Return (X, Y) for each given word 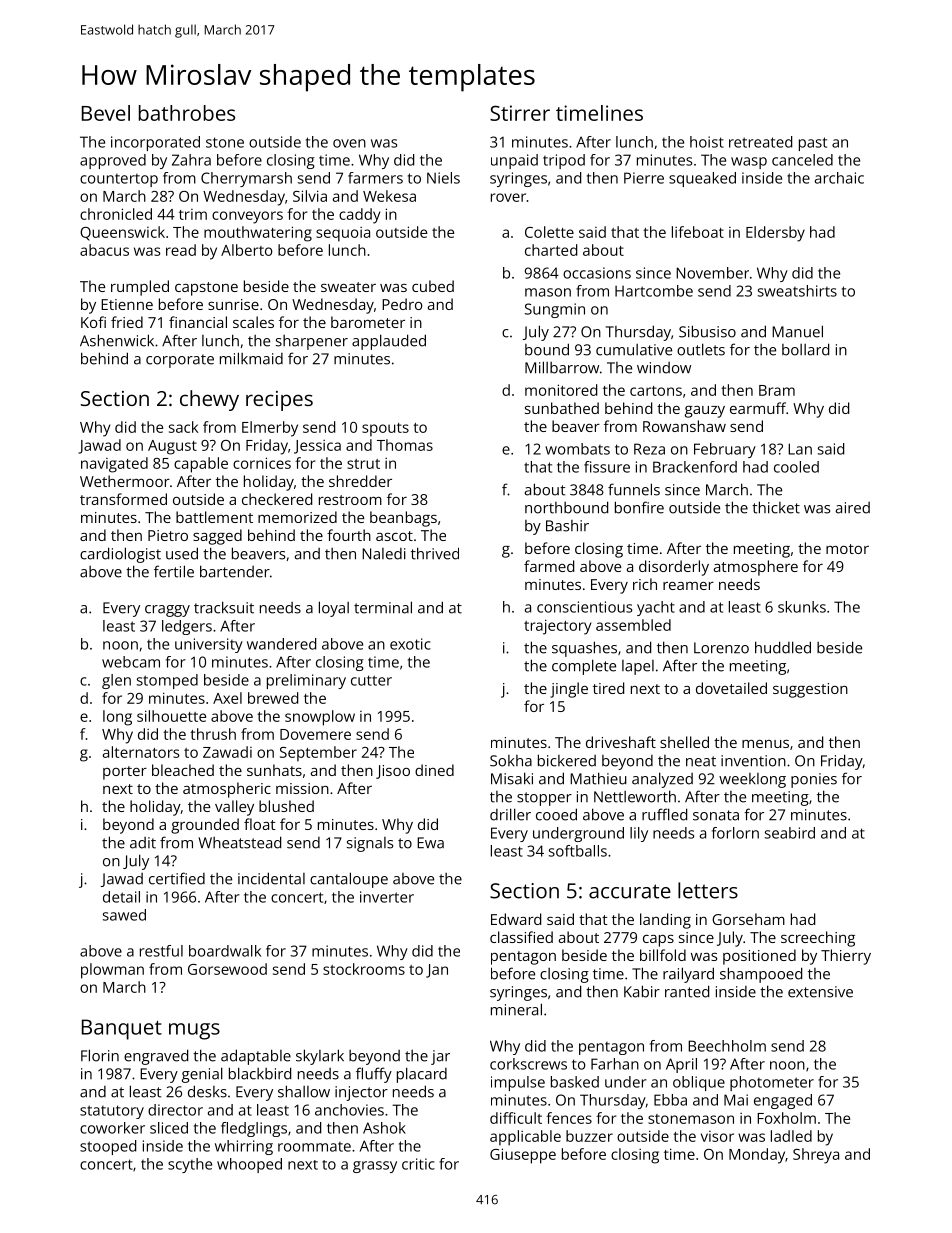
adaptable (256, 1057)
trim (193, 214)
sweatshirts (797, 291)
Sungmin (555, 310)
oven (349, 143)
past (813, 144)
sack (183, 427)
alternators (141, 752)
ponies (814, 780)
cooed (556, 814)
